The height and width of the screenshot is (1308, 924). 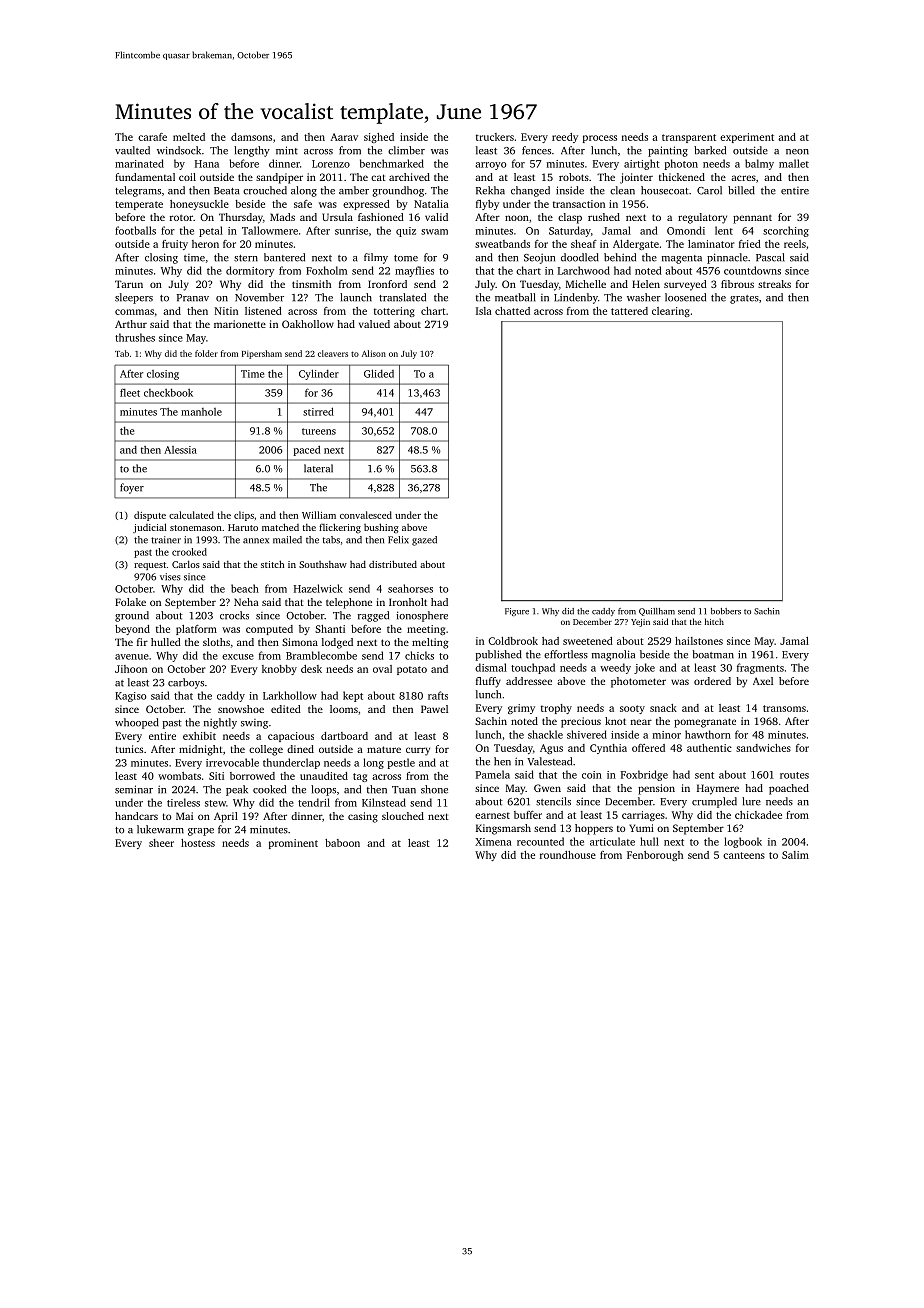 I want to click on distributed, so click(x=393, y=564).
